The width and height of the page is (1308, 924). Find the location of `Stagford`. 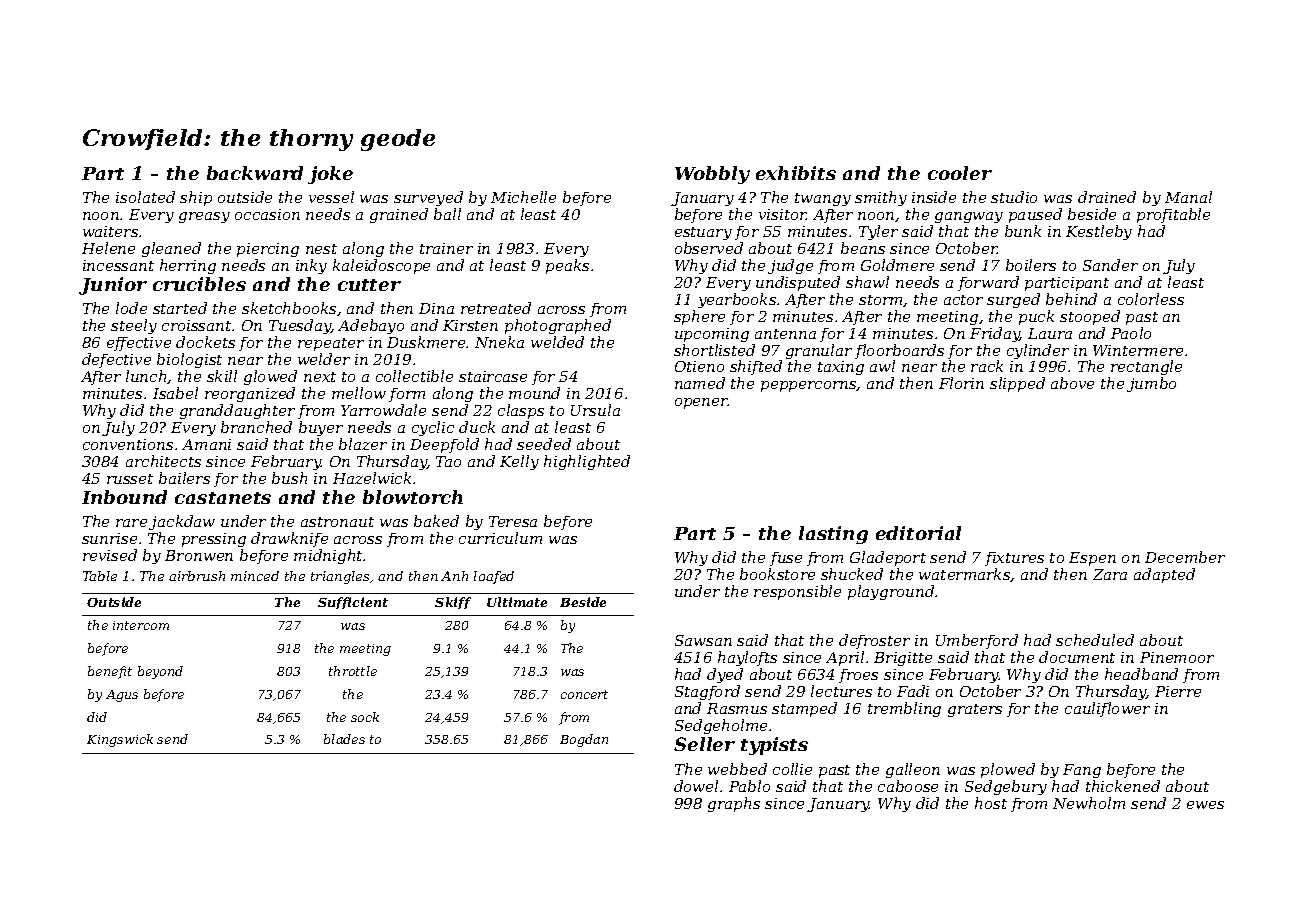

Stagford is located at coordinates (707, 692).
